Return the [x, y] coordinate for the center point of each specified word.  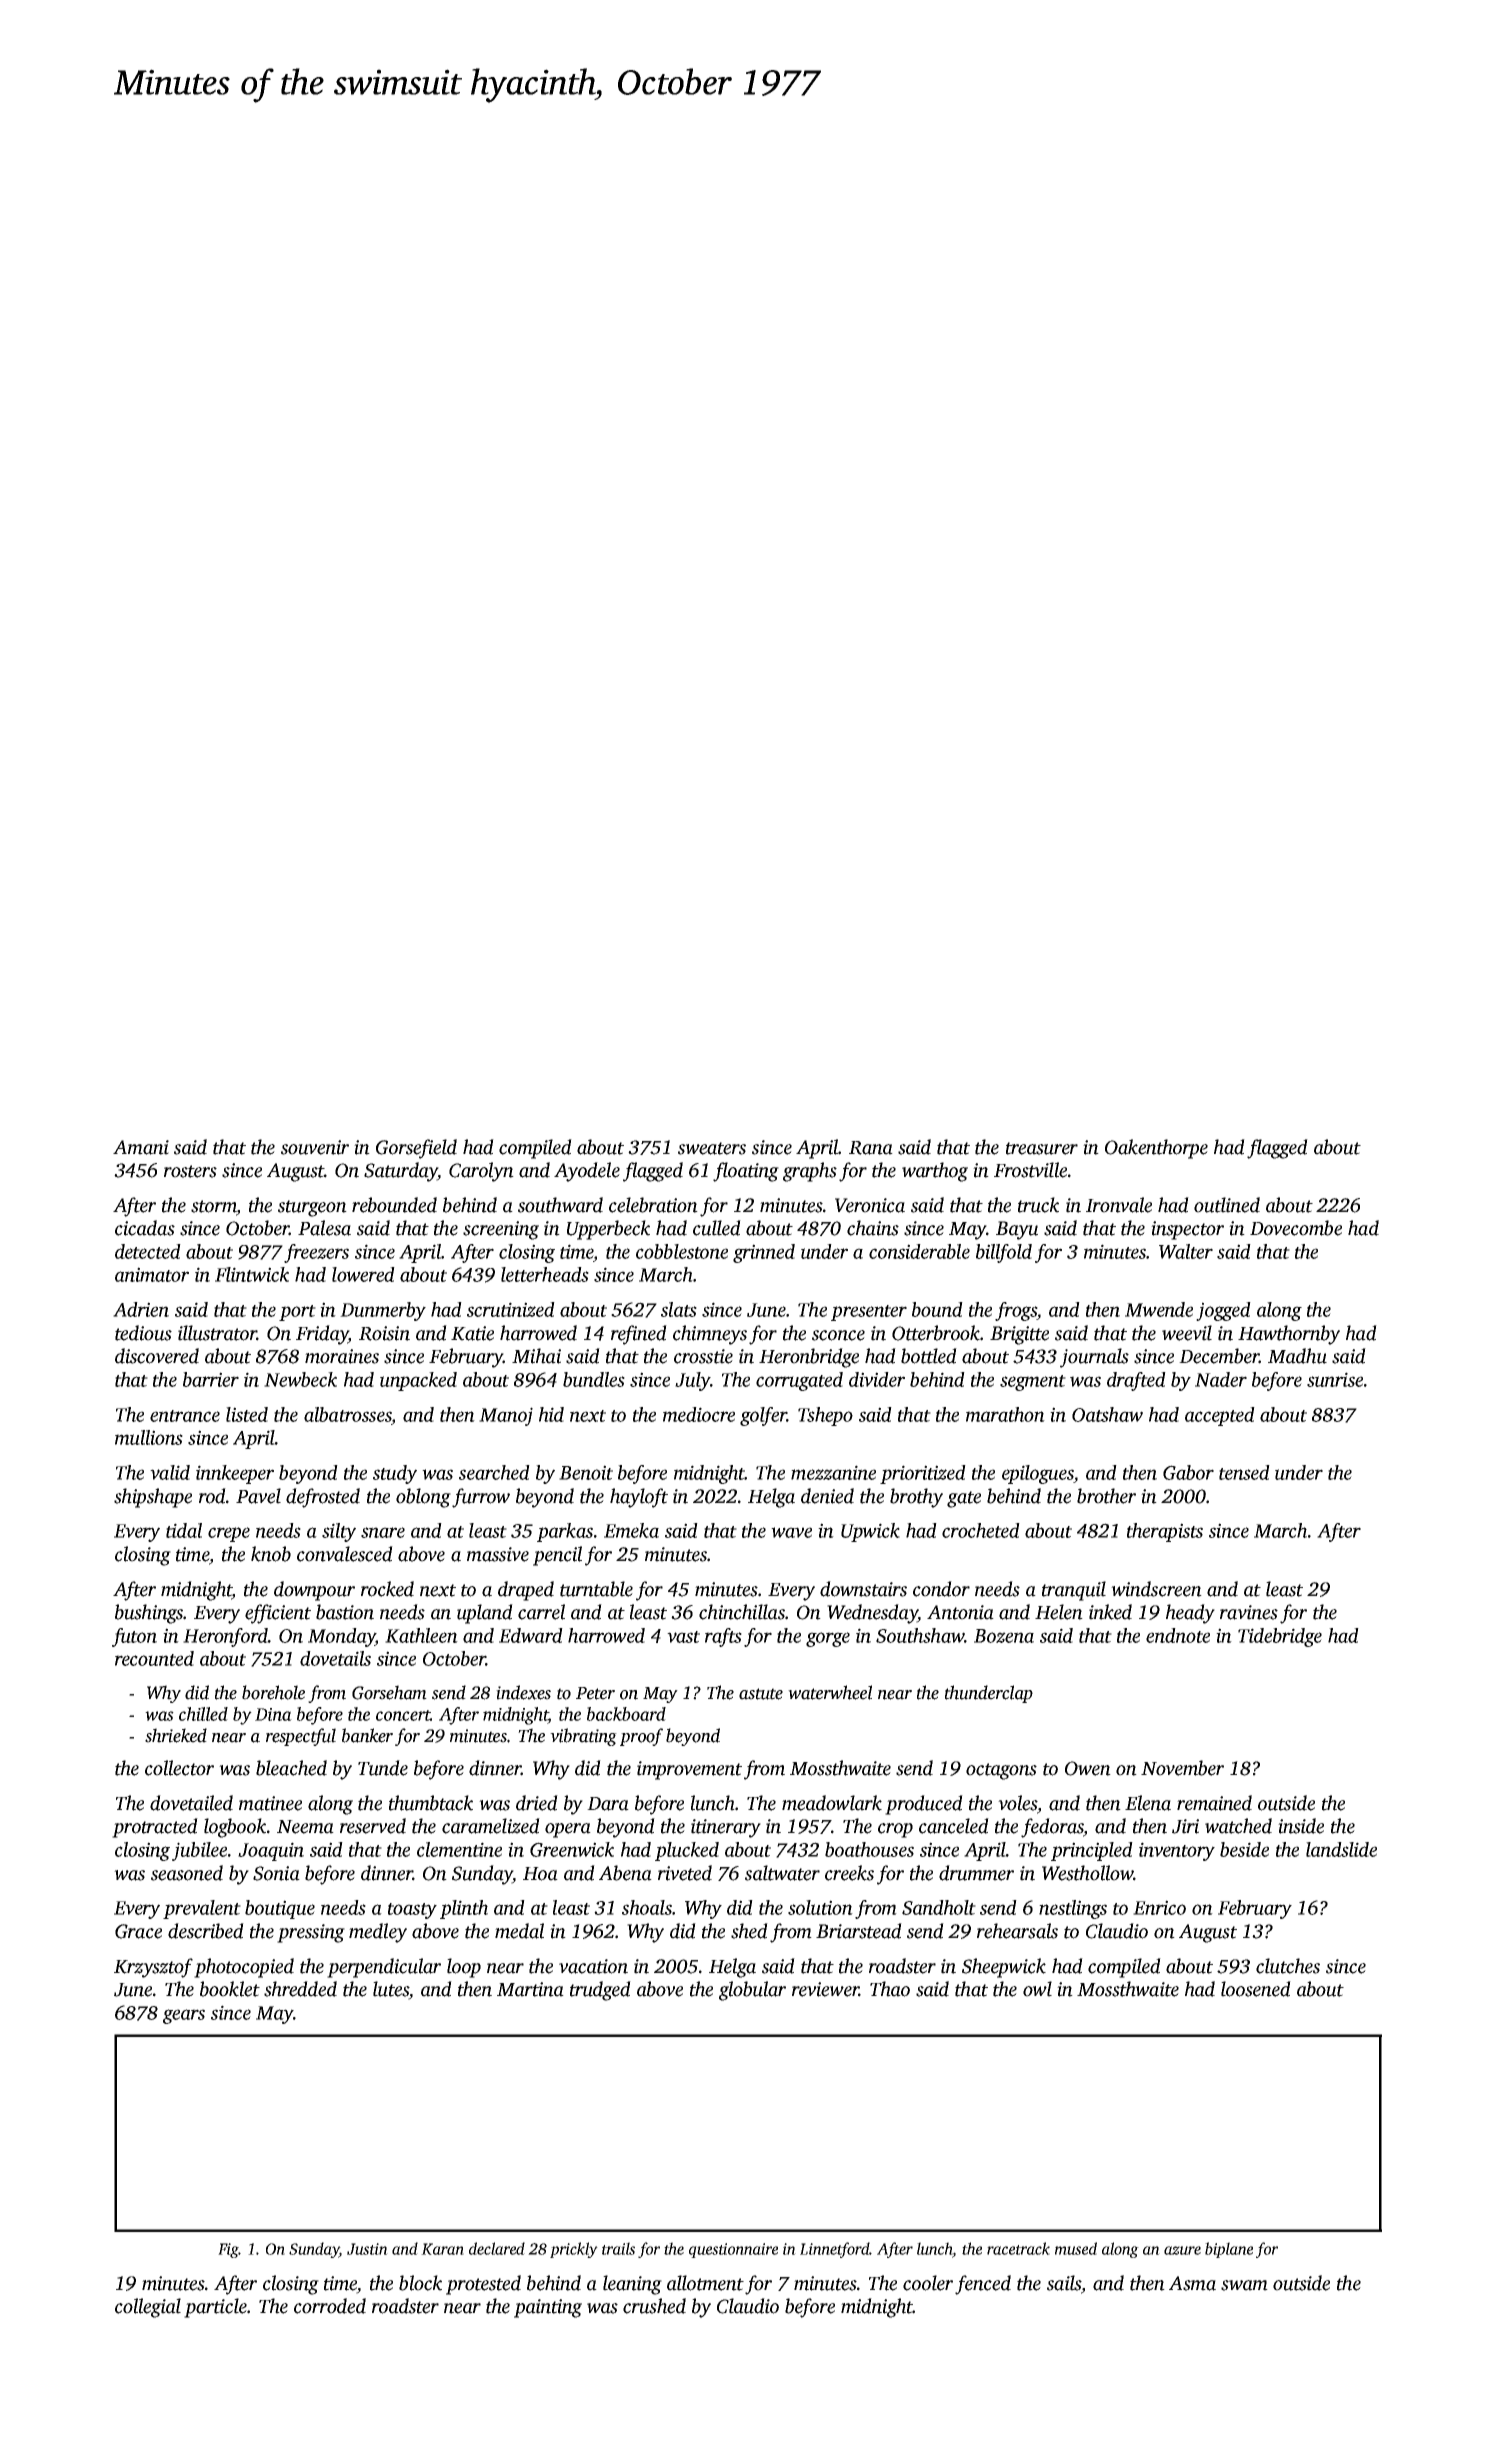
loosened [1256, 1989]
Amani [141, 1147]
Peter [595, 1693]
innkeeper [235, 1474]
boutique [280, 1909]
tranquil [1074, 1591]
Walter [1186, 1251]
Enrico [1159, 1907]
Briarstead [859, 1931]
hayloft [639, 1498]
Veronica [870, 1205]
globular [752, 1991]
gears [184, 2016]
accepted [1220, 1416]
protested [483, 2285]
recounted [154, 1658]
